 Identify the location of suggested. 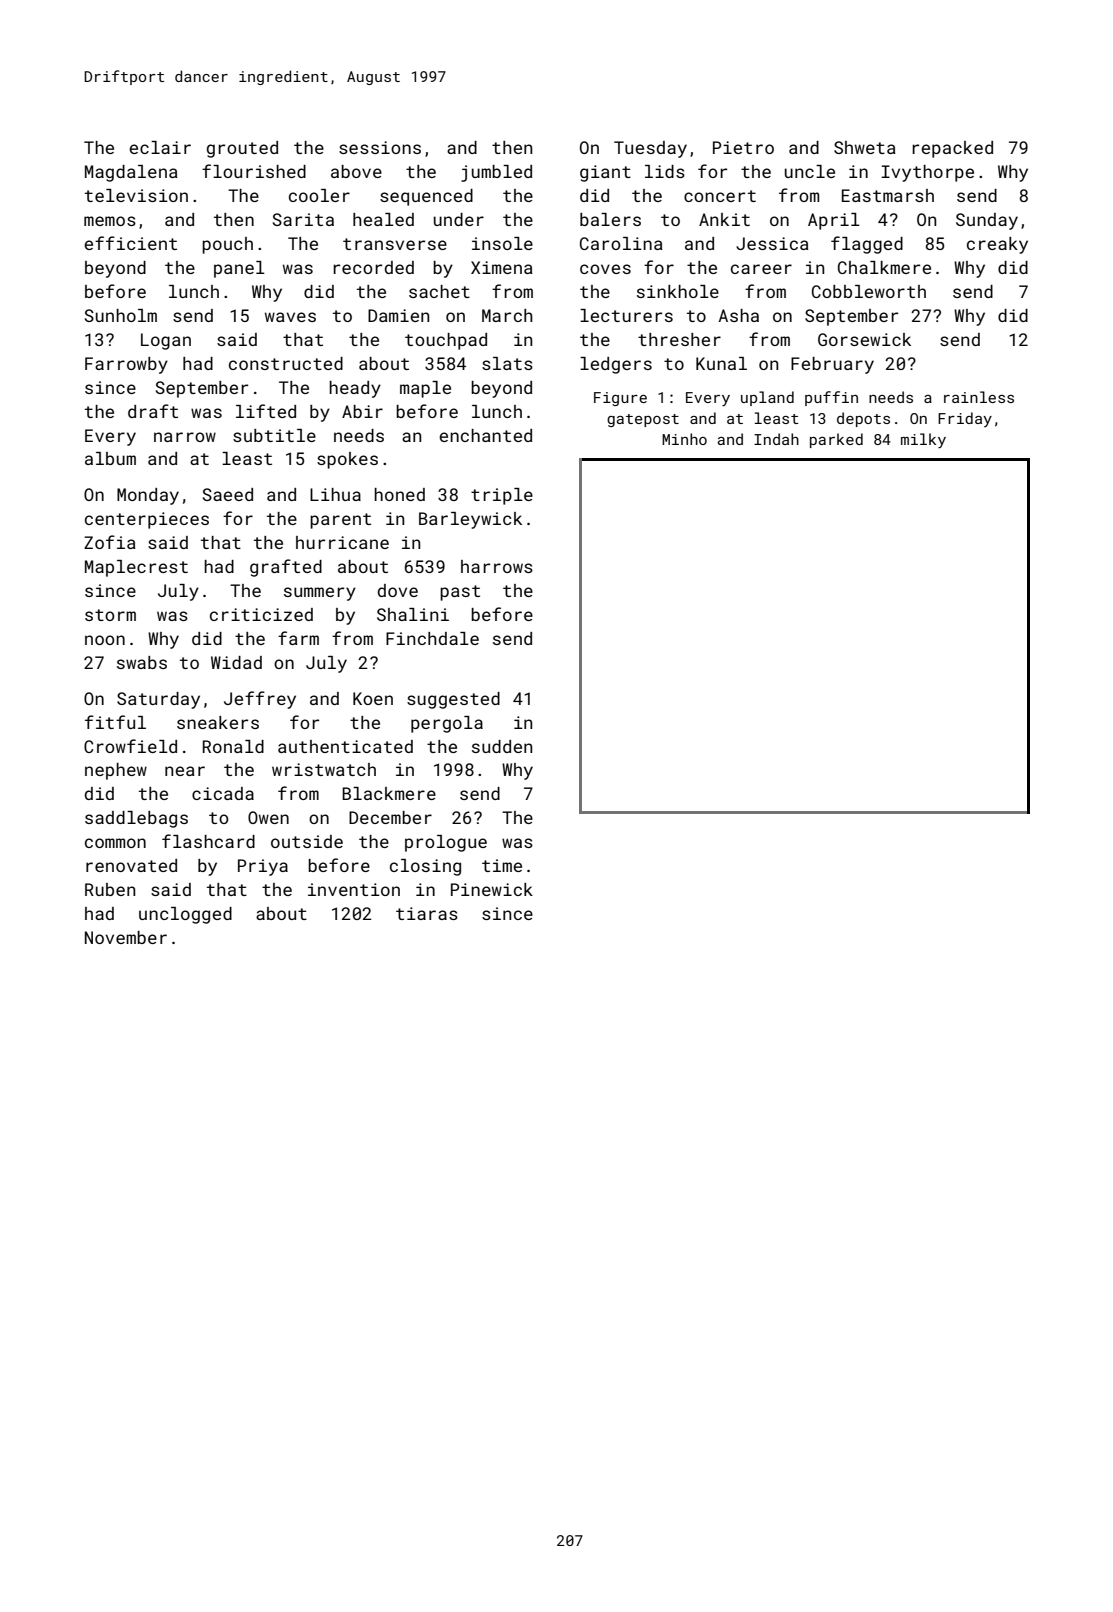
(453, 700).
